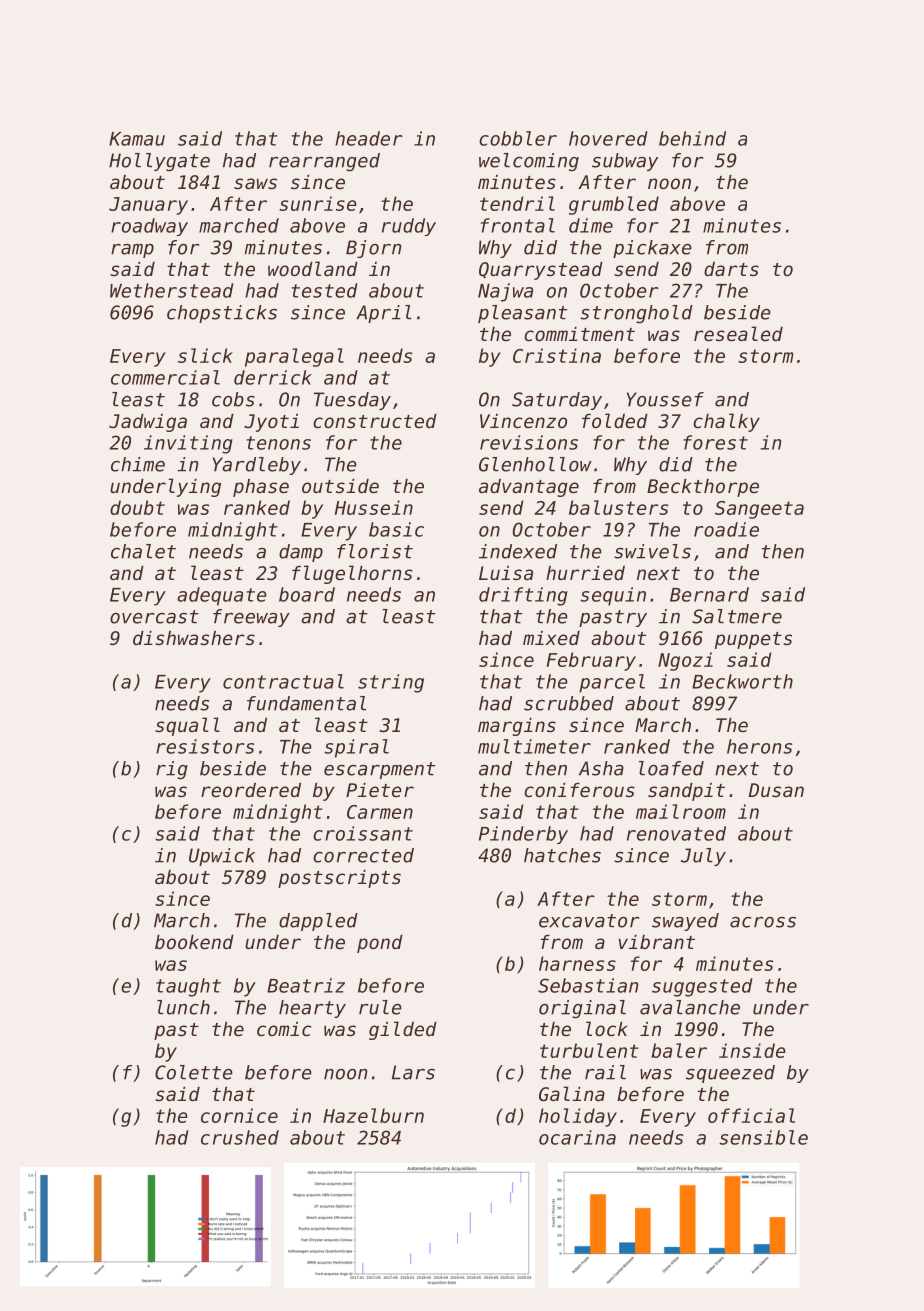 Image resolution: width=924 pixels, height=1311 pixels. Describe the element at coordinates (523, 596) in the screenshot. I see `drifting` at that location.
